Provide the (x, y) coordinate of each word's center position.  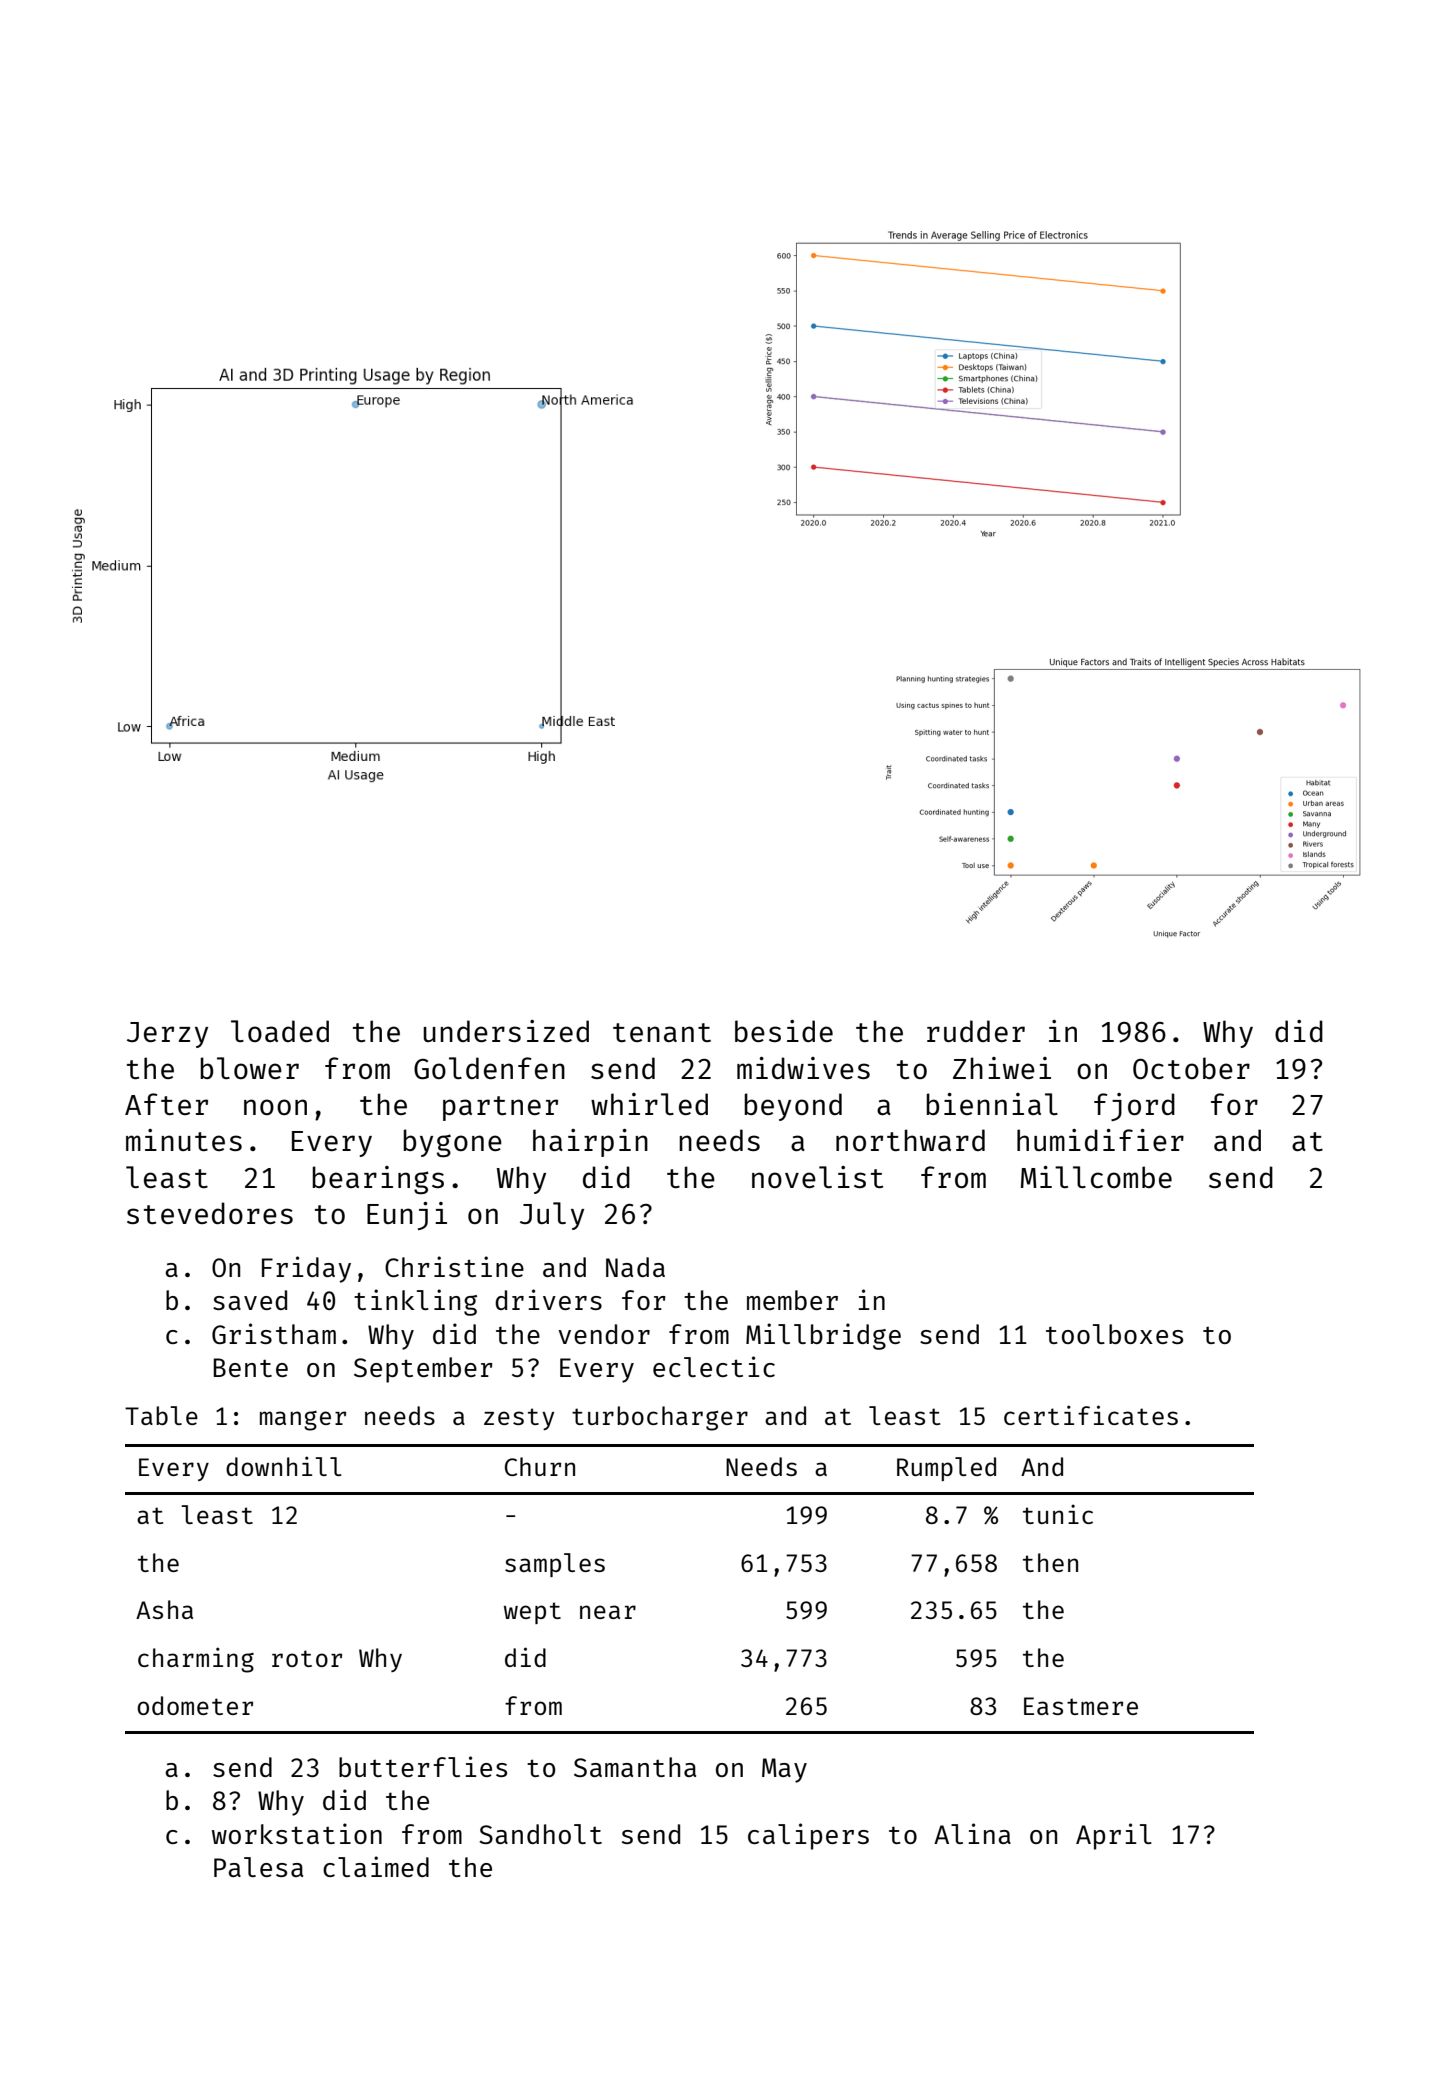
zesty (519, 1419)
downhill (284, 1466)
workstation (297, 1833)
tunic (1058, 1514)
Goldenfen (489, 1068)
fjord (1134, 1107)
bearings (378, 1180)
